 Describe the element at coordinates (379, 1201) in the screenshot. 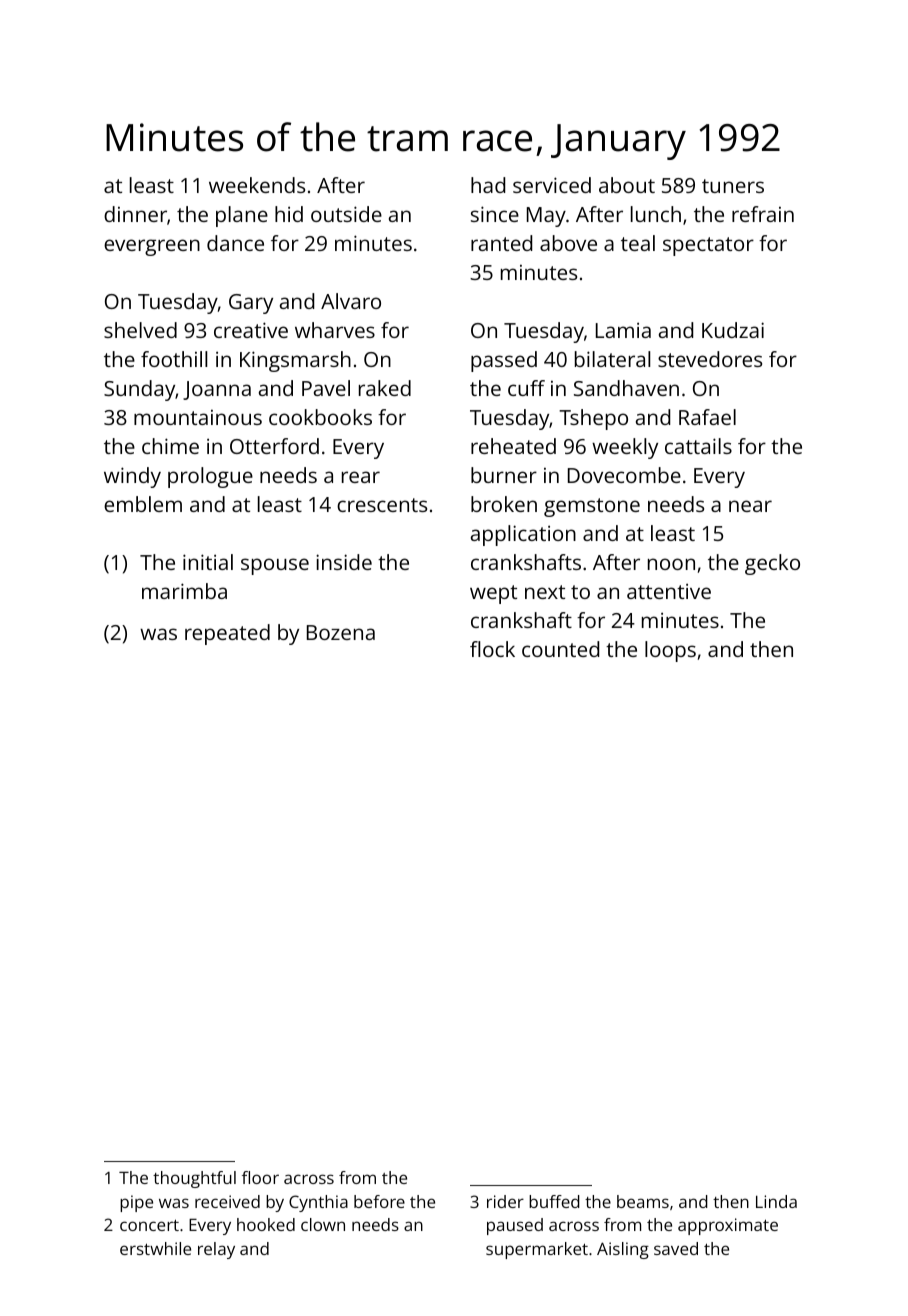

I see `before` at that location.
